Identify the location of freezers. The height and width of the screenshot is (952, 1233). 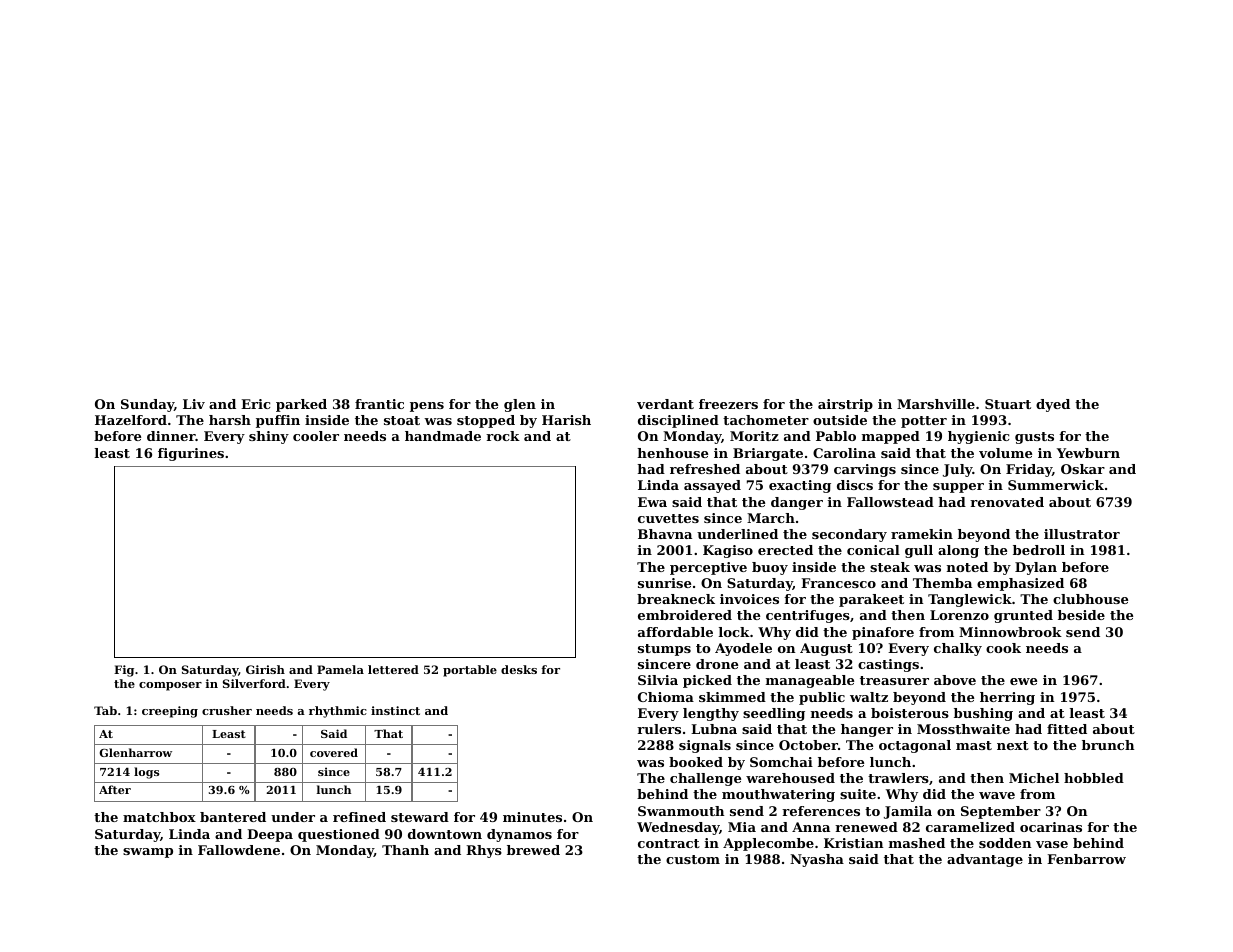
(728, 404).
